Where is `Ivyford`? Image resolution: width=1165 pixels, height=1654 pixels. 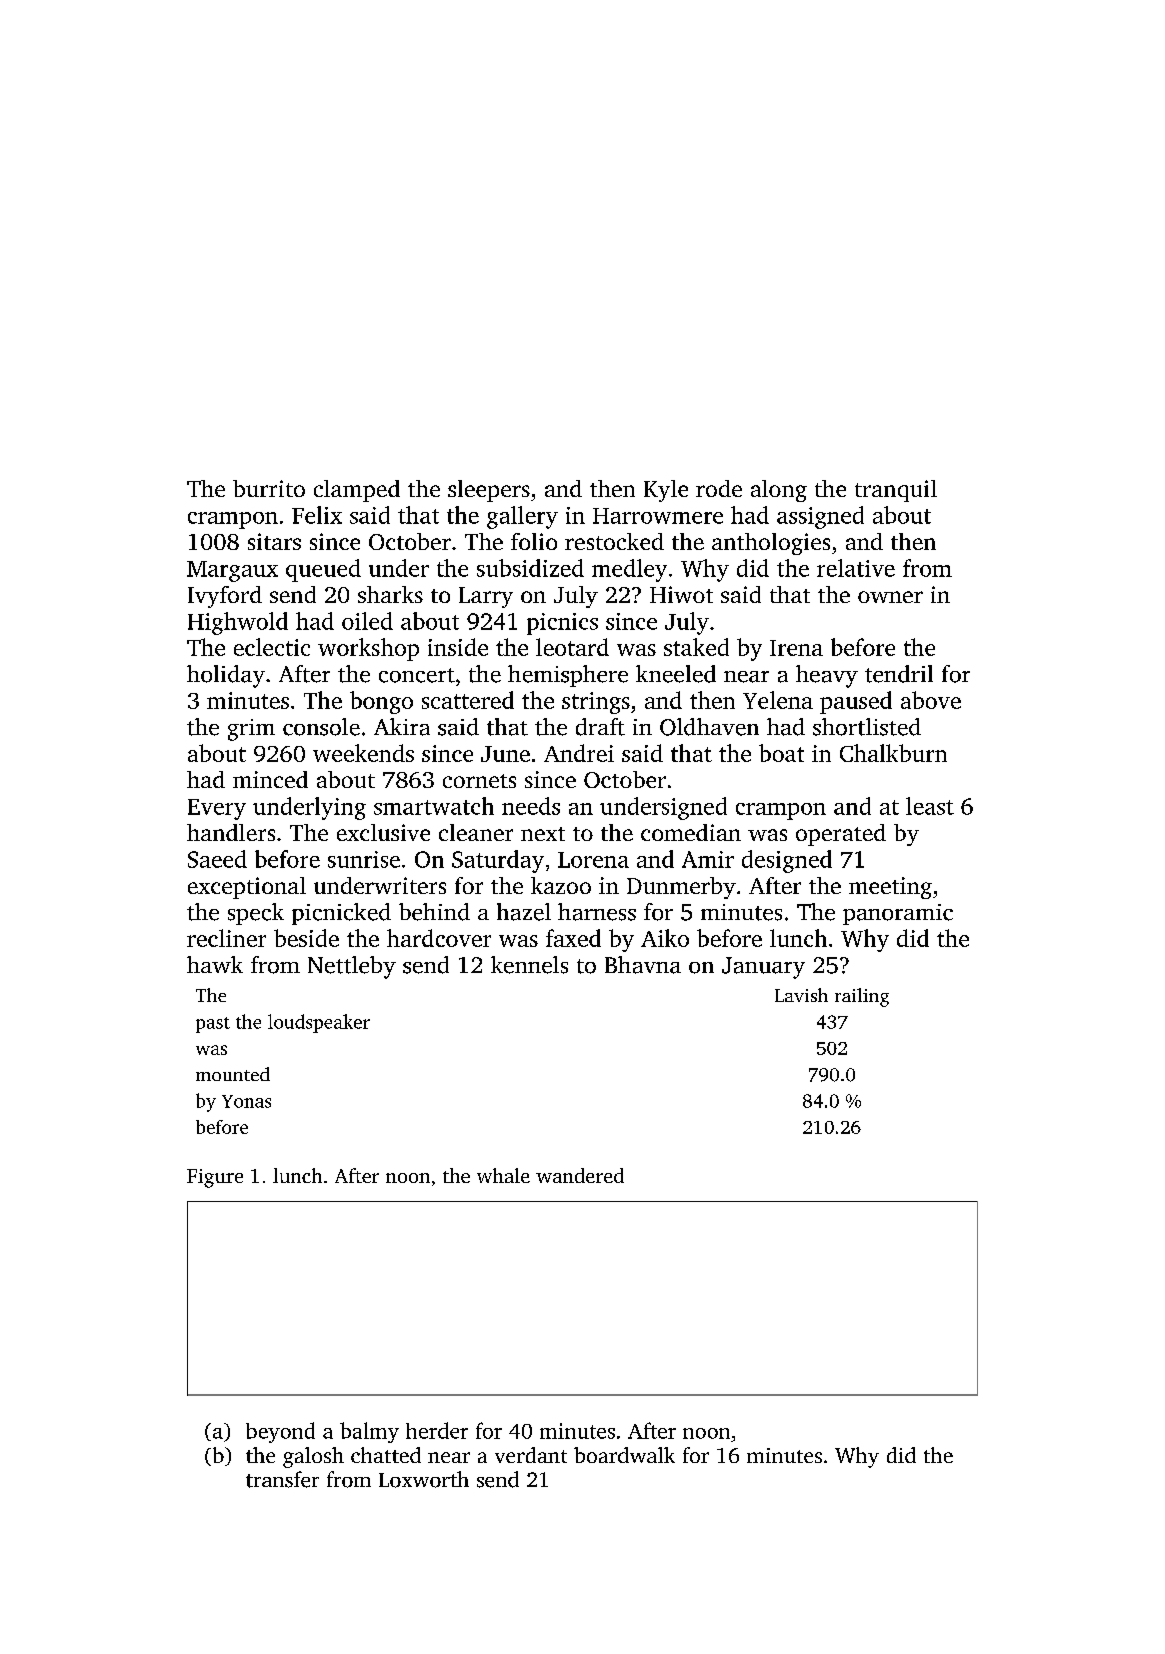
Ivyford is located at coordinates (225, 597).
